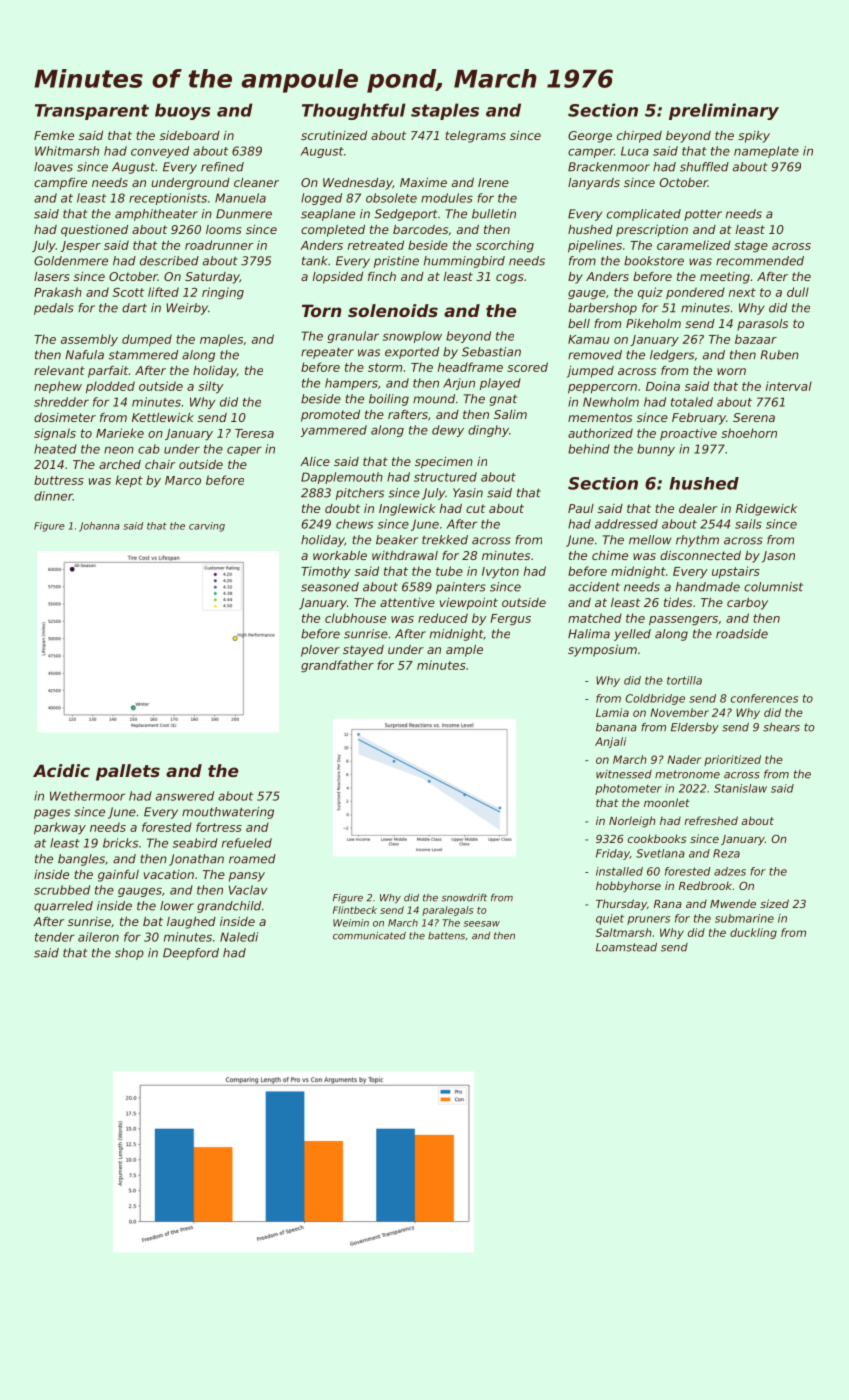  What do you see at coordinates (183, 111) in the document?
I see `buoys` at bounding box center [183, 111].
